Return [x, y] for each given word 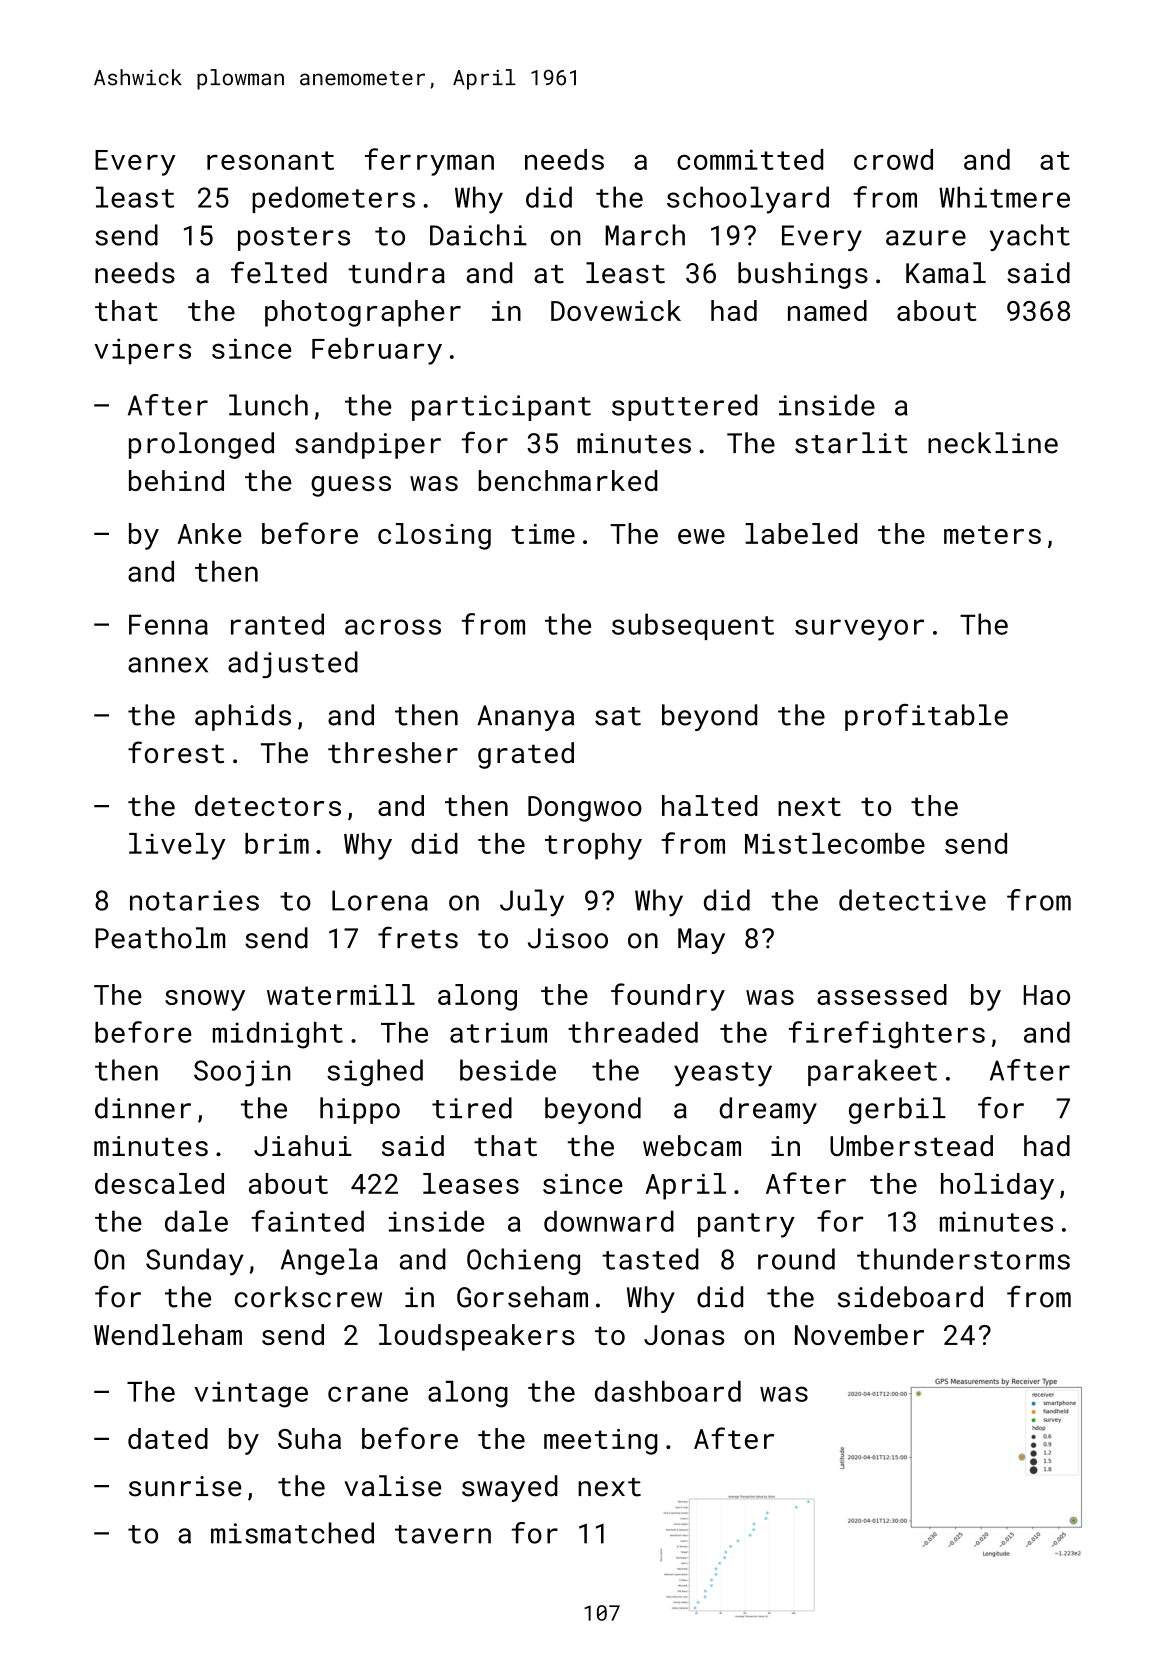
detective [912, 900]
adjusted [293, 664]
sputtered [684, 407]
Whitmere [1004, 197]
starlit [851, 443]
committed [750, 159]
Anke [210, 533]
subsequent [693, 626]
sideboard [910, 1297]
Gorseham [522, 1297]
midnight [278, 1035]
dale [196, 1221]
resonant [270, 160]
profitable [926, 717]
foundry [668, 997]
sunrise [185, 1486]
